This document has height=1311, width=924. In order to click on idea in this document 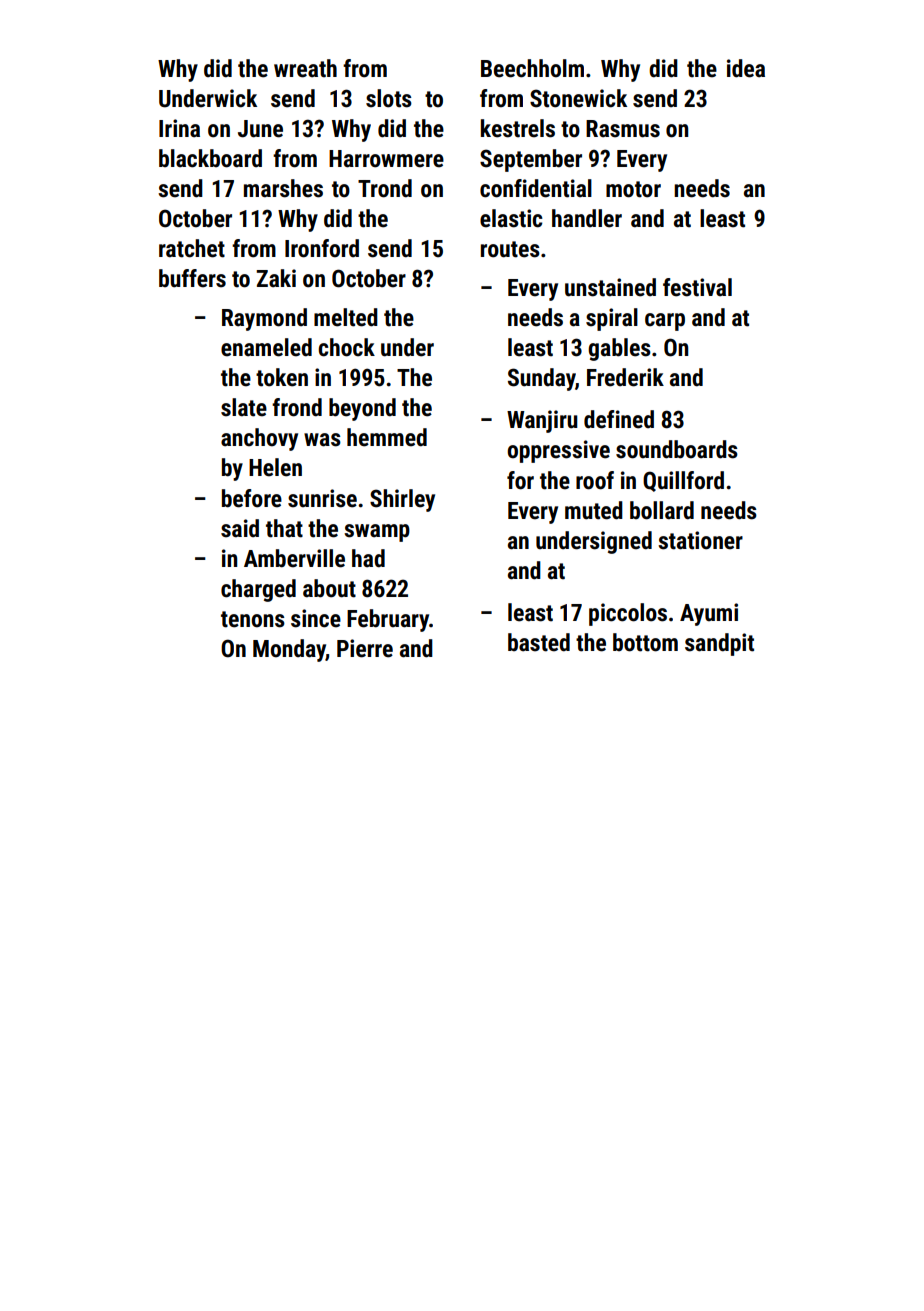, I will do `click(746, 68)`.
